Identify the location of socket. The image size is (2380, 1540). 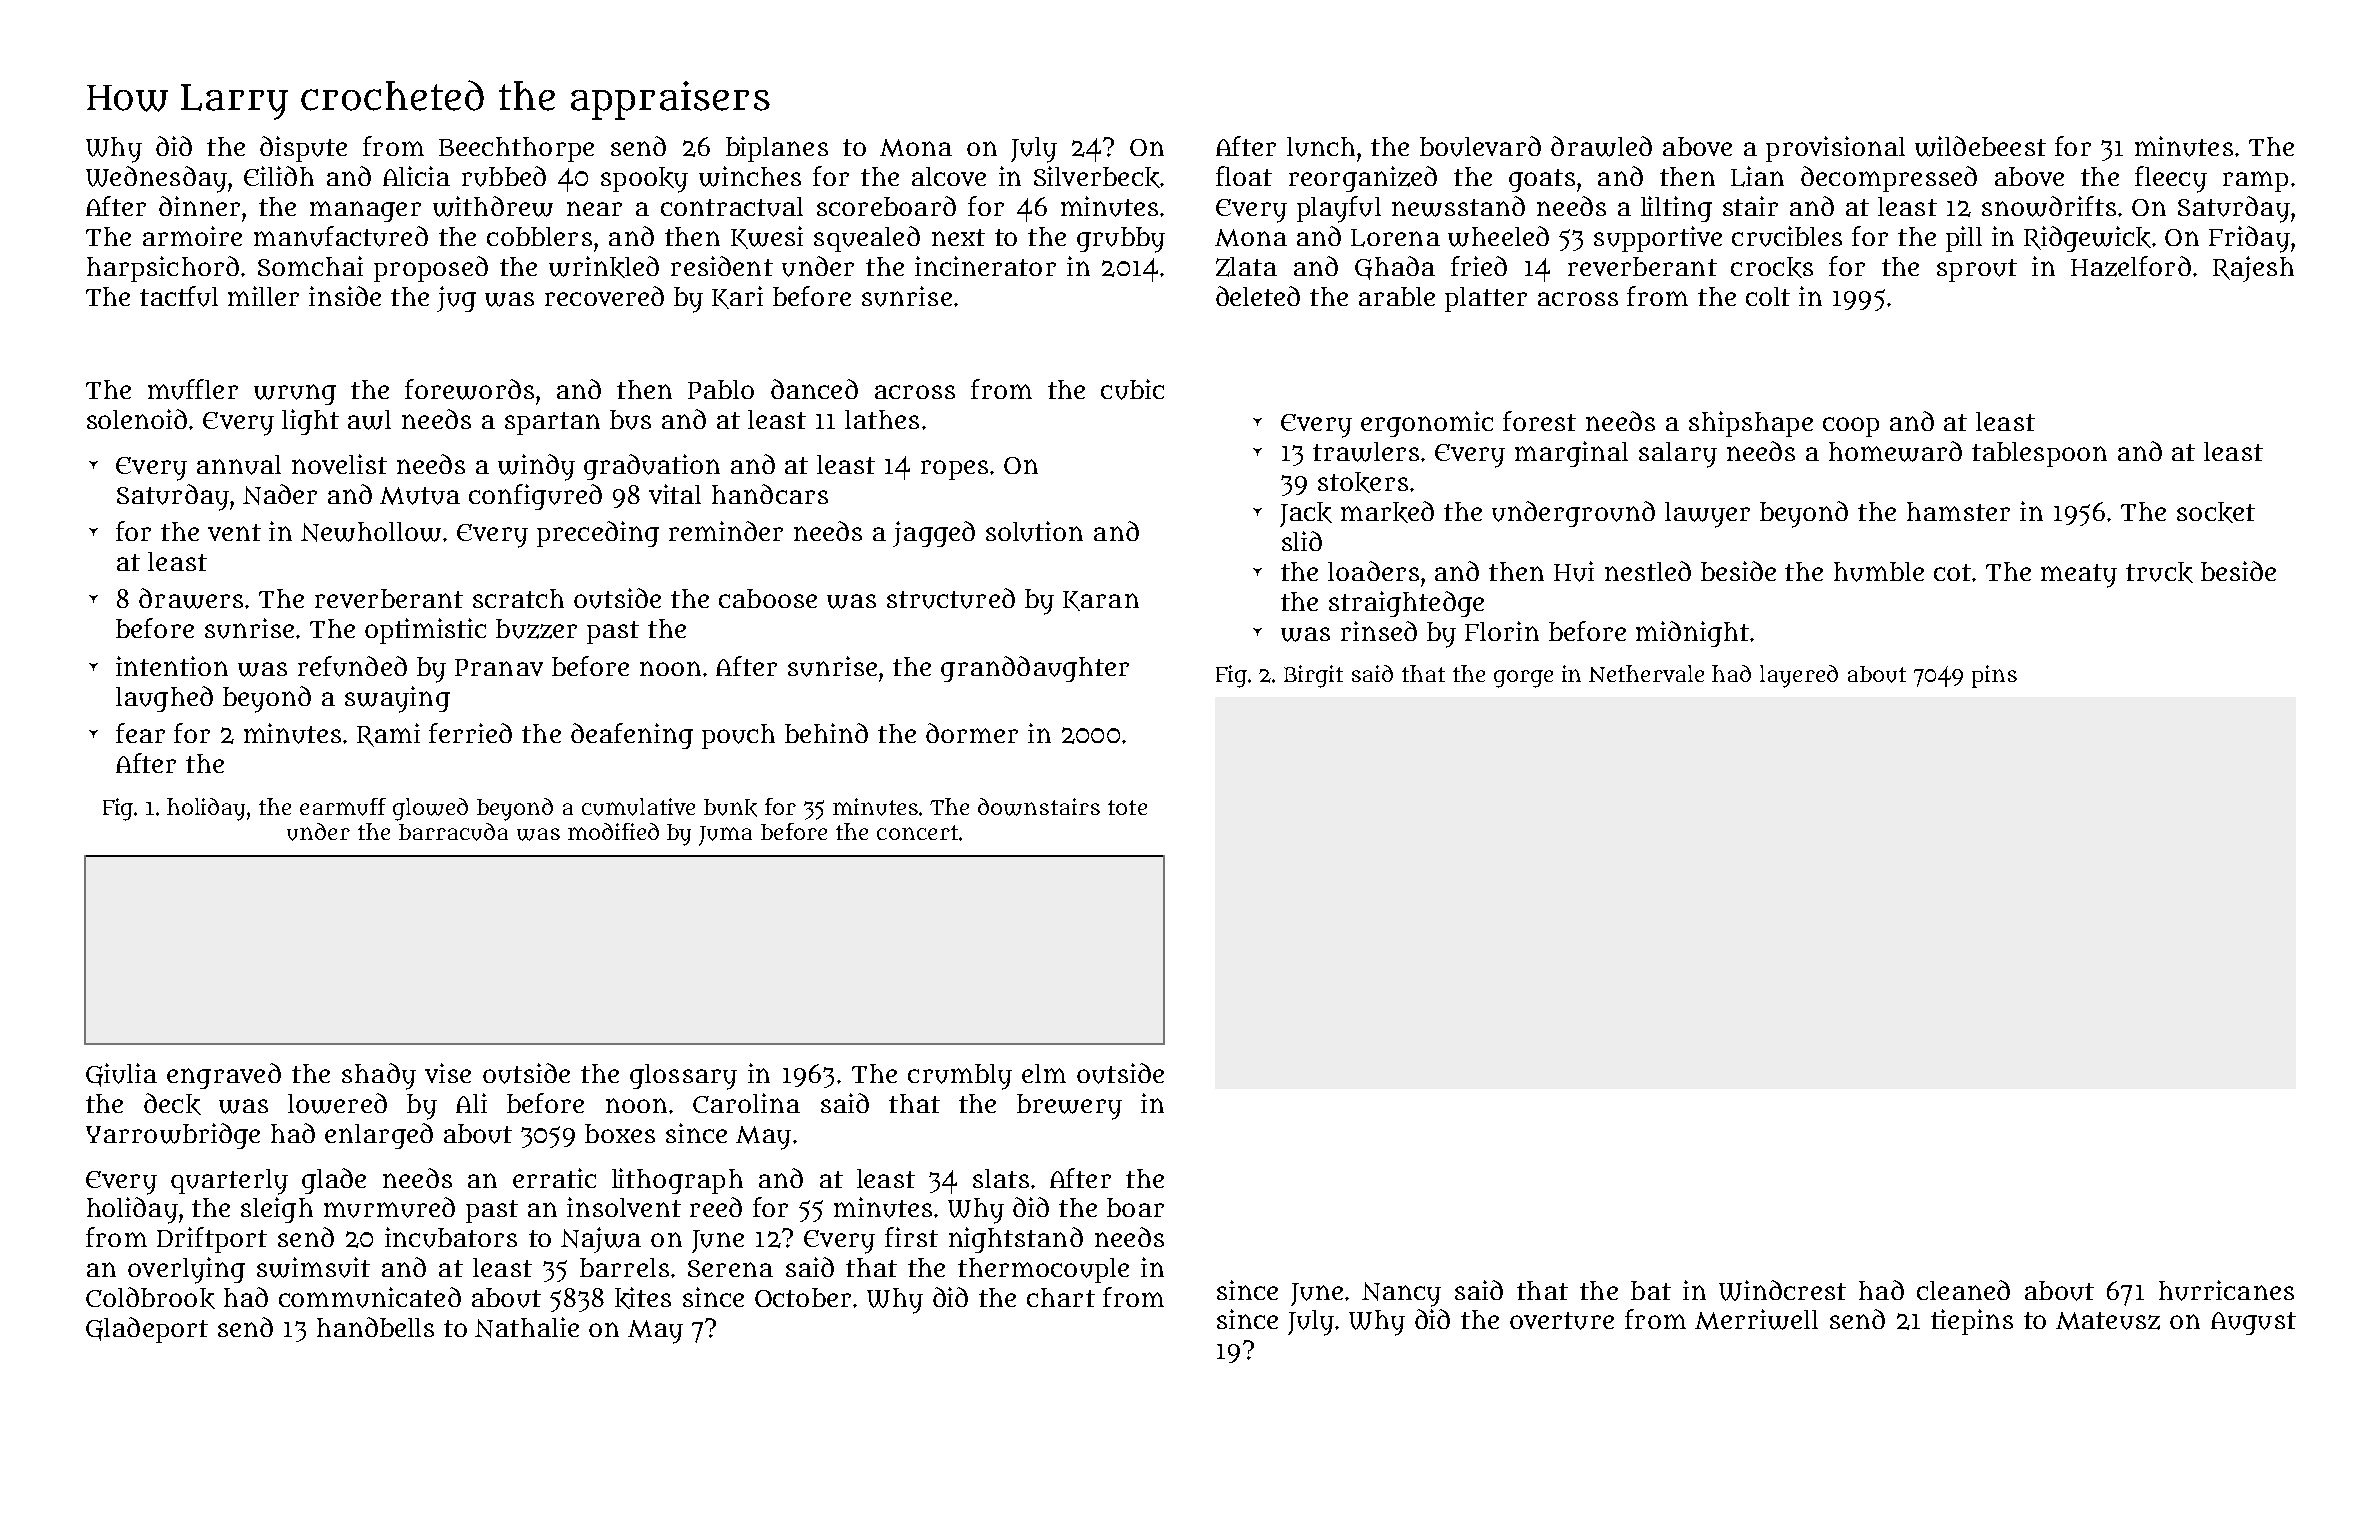
(2216, 512).
